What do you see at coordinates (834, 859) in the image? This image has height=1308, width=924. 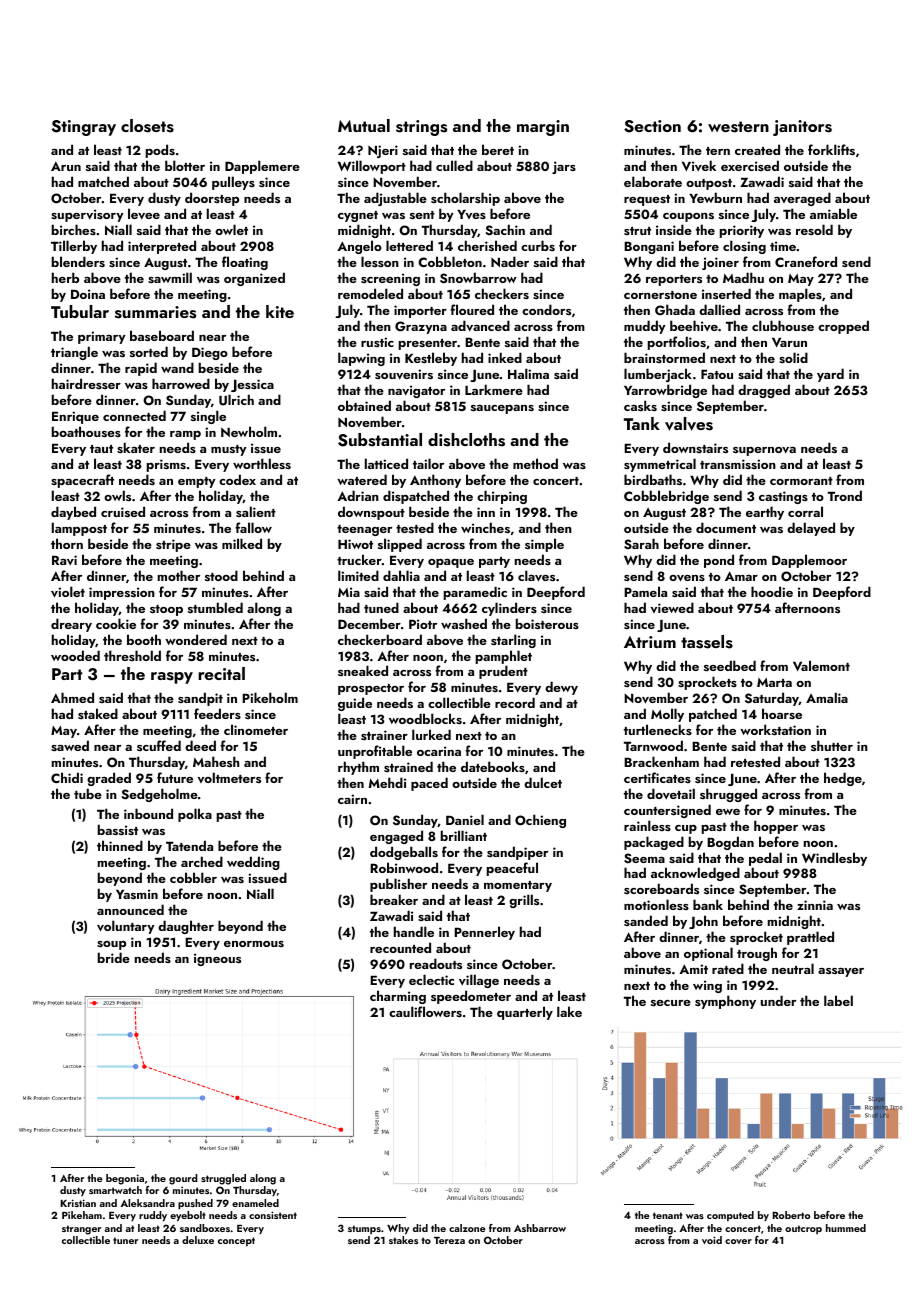 I see `Windlesby` at bounding box center [834, 859].
